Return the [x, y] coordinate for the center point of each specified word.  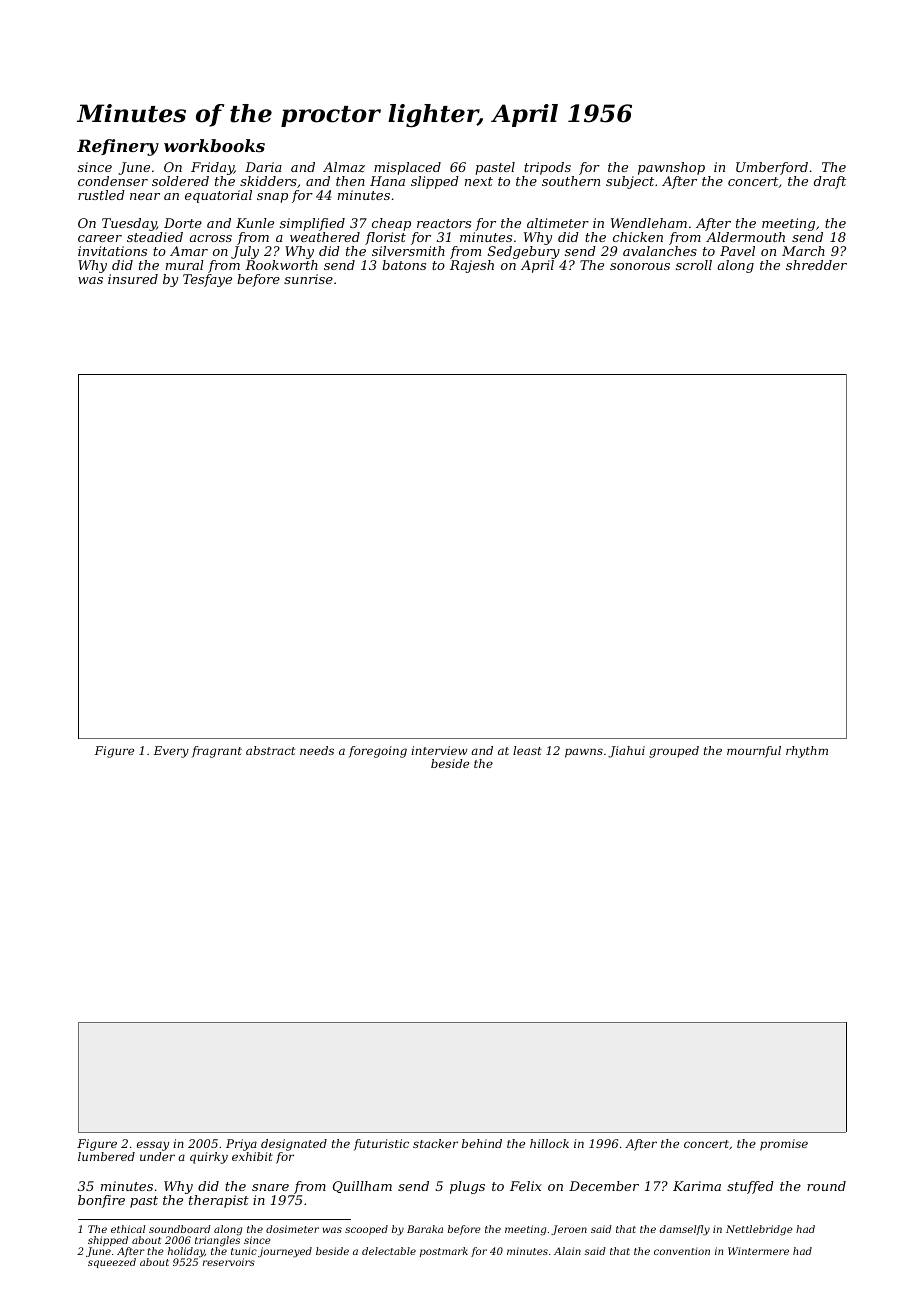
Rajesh [472, 266]
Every [171, 752]
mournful [754, 752]
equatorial [218, 196]
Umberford [772, 168]
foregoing [378, 752]
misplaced [407, 168]
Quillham [362, 1187]
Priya [241, 1145]
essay [153, 1146]
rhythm [807, 752]
